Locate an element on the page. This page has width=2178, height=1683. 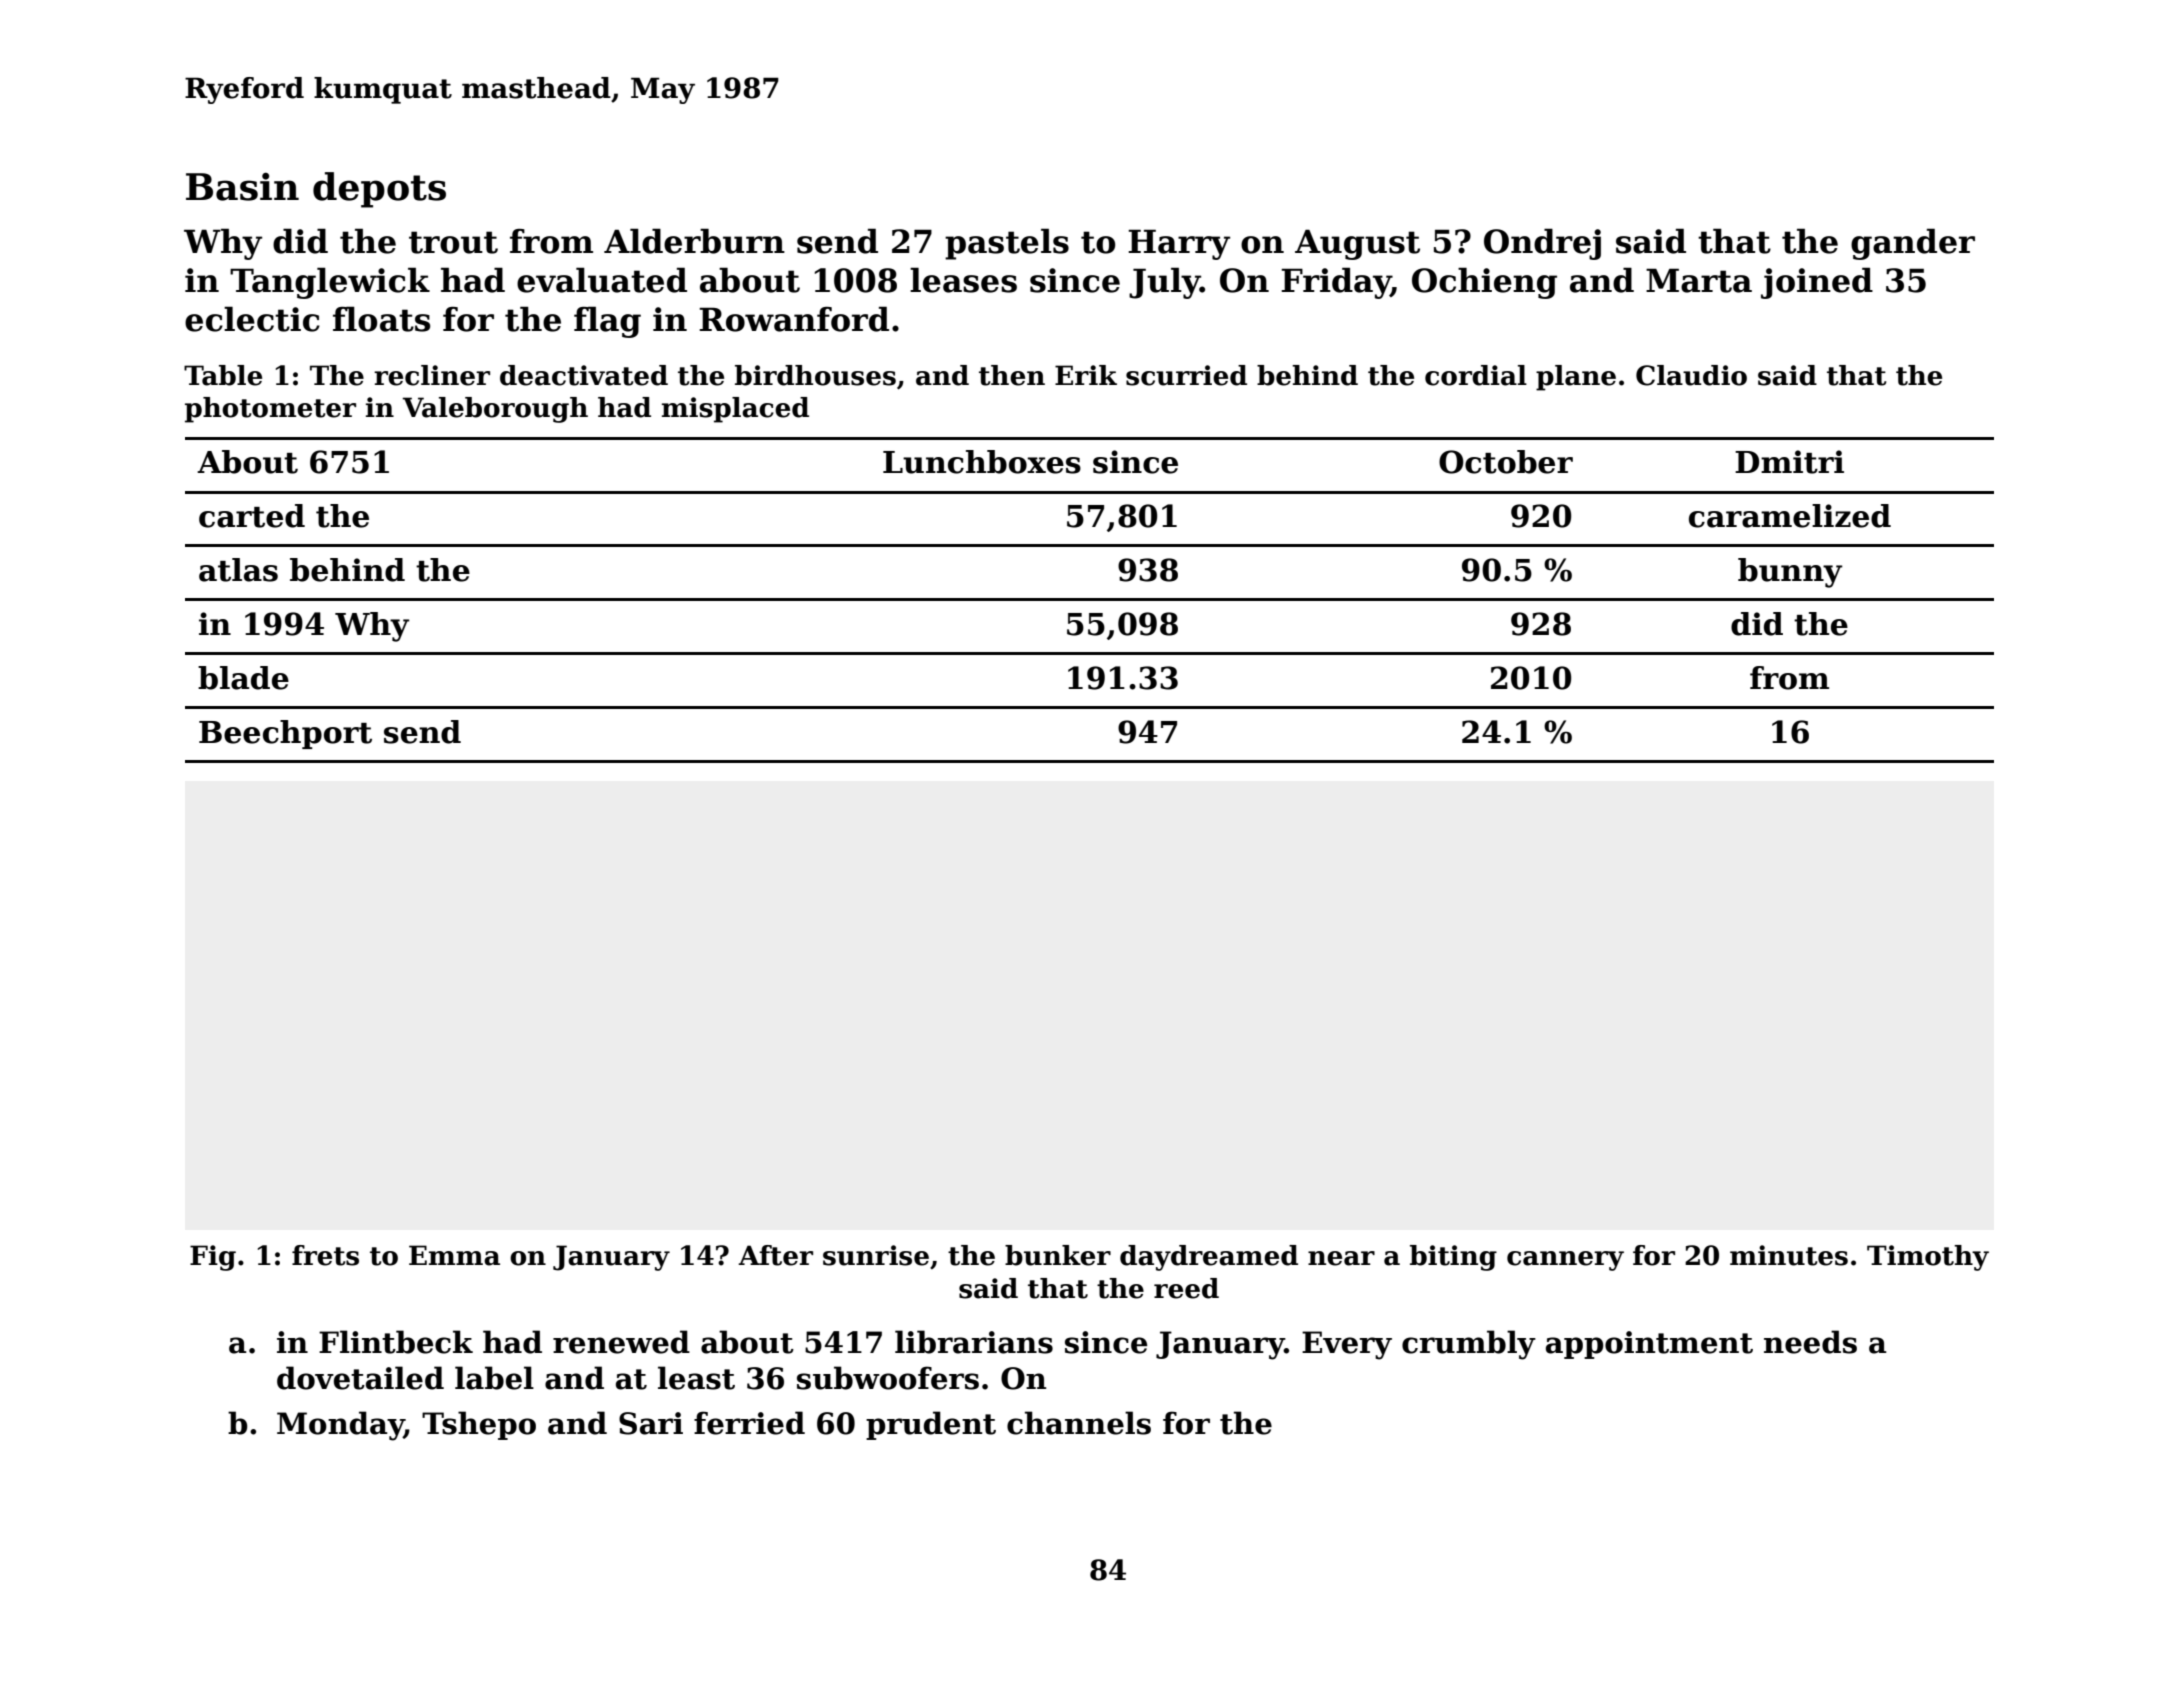
October is located at coordinates (1506, 462).
